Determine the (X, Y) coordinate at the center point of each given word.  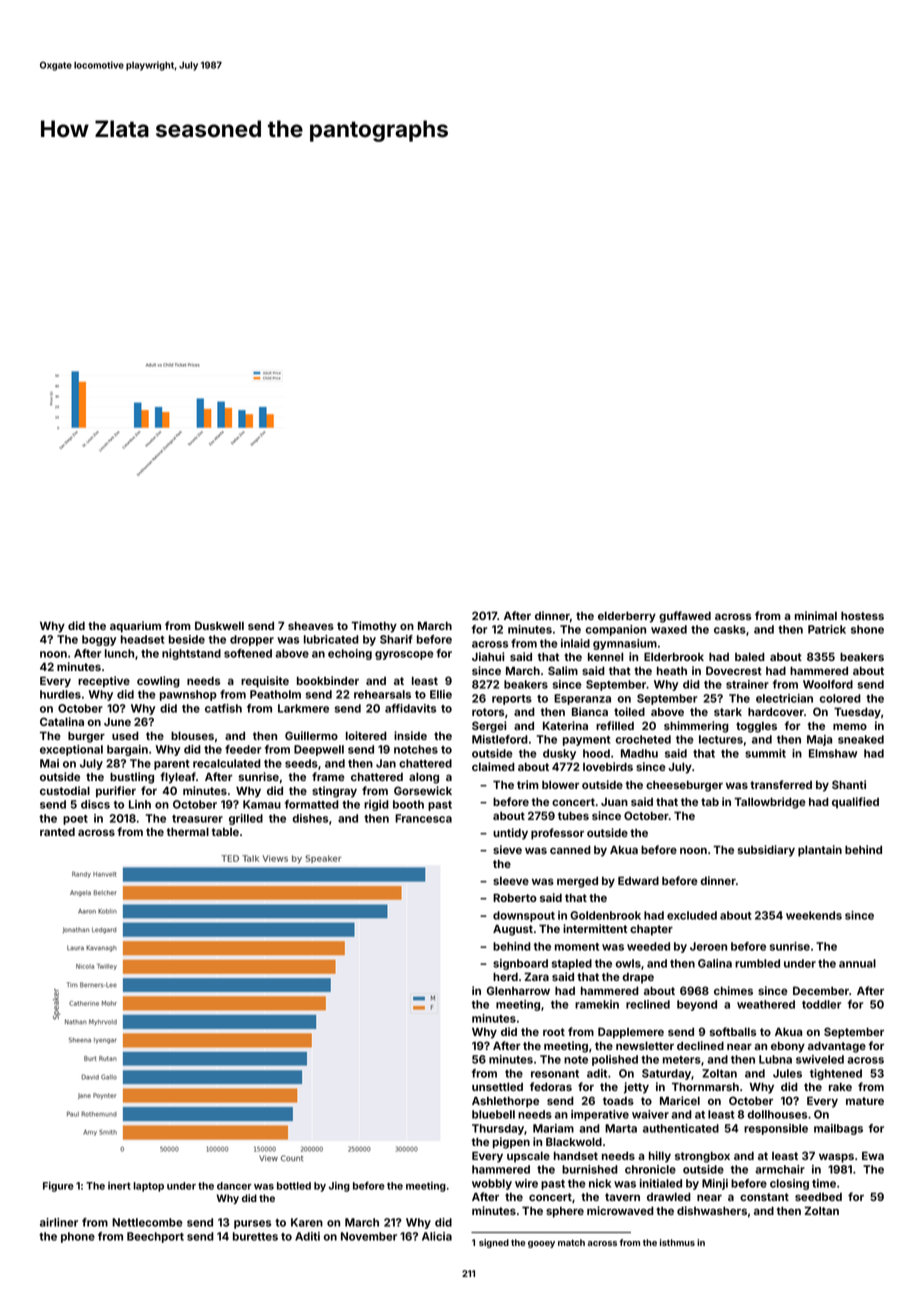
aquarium (135, 627)
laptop (148, 1187)
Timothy (374, 627)
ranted (57, 832)
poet (75, 820)
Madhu (639, 753)
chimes (733, 990)
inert (119, 1186)
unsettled (497, 1086)
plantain (820, 851)
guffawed (685, 617)
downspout (524, 916)
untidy (510, 834)
